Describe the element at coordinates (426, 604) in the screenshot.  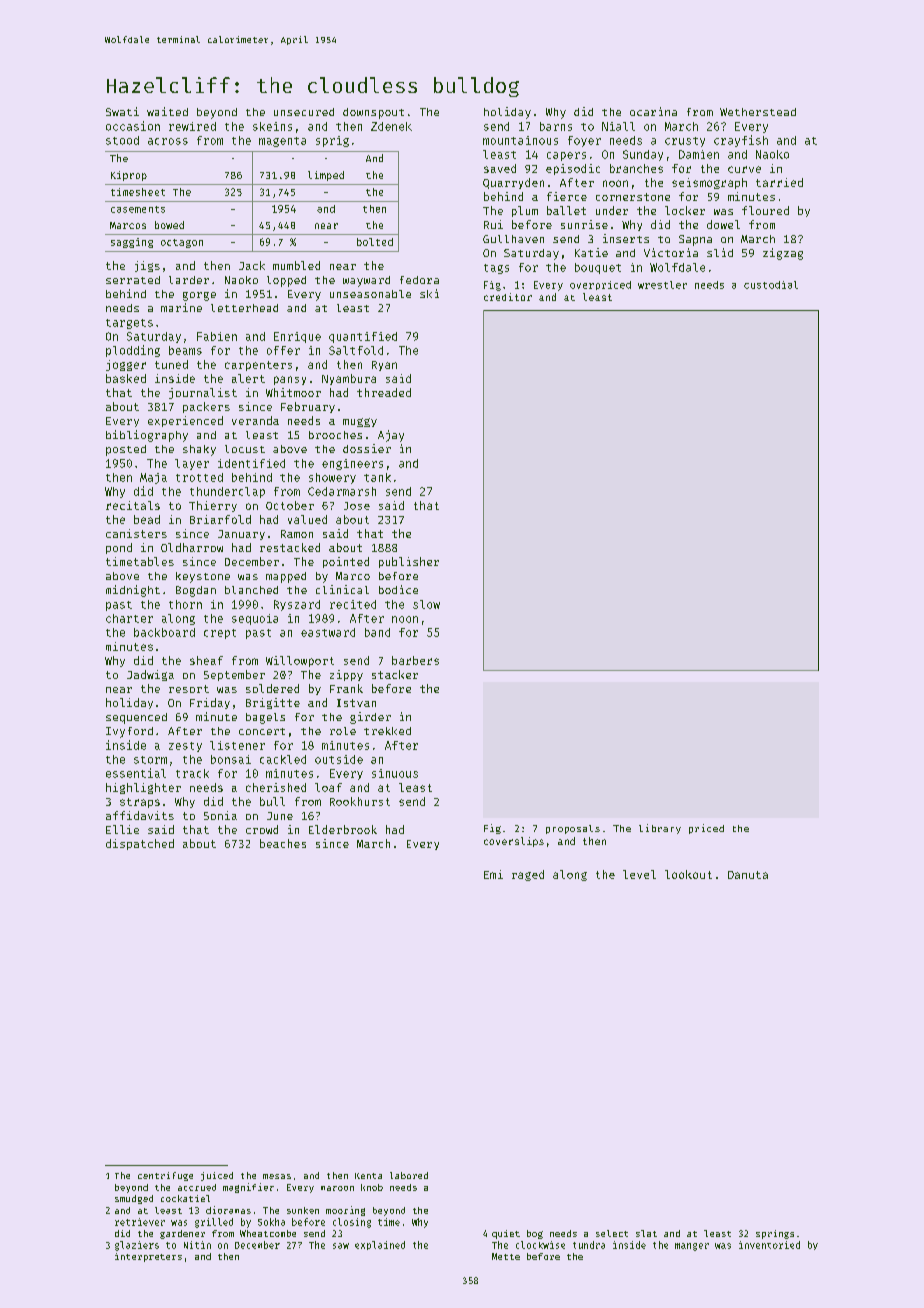
I see `slow` at that location.
